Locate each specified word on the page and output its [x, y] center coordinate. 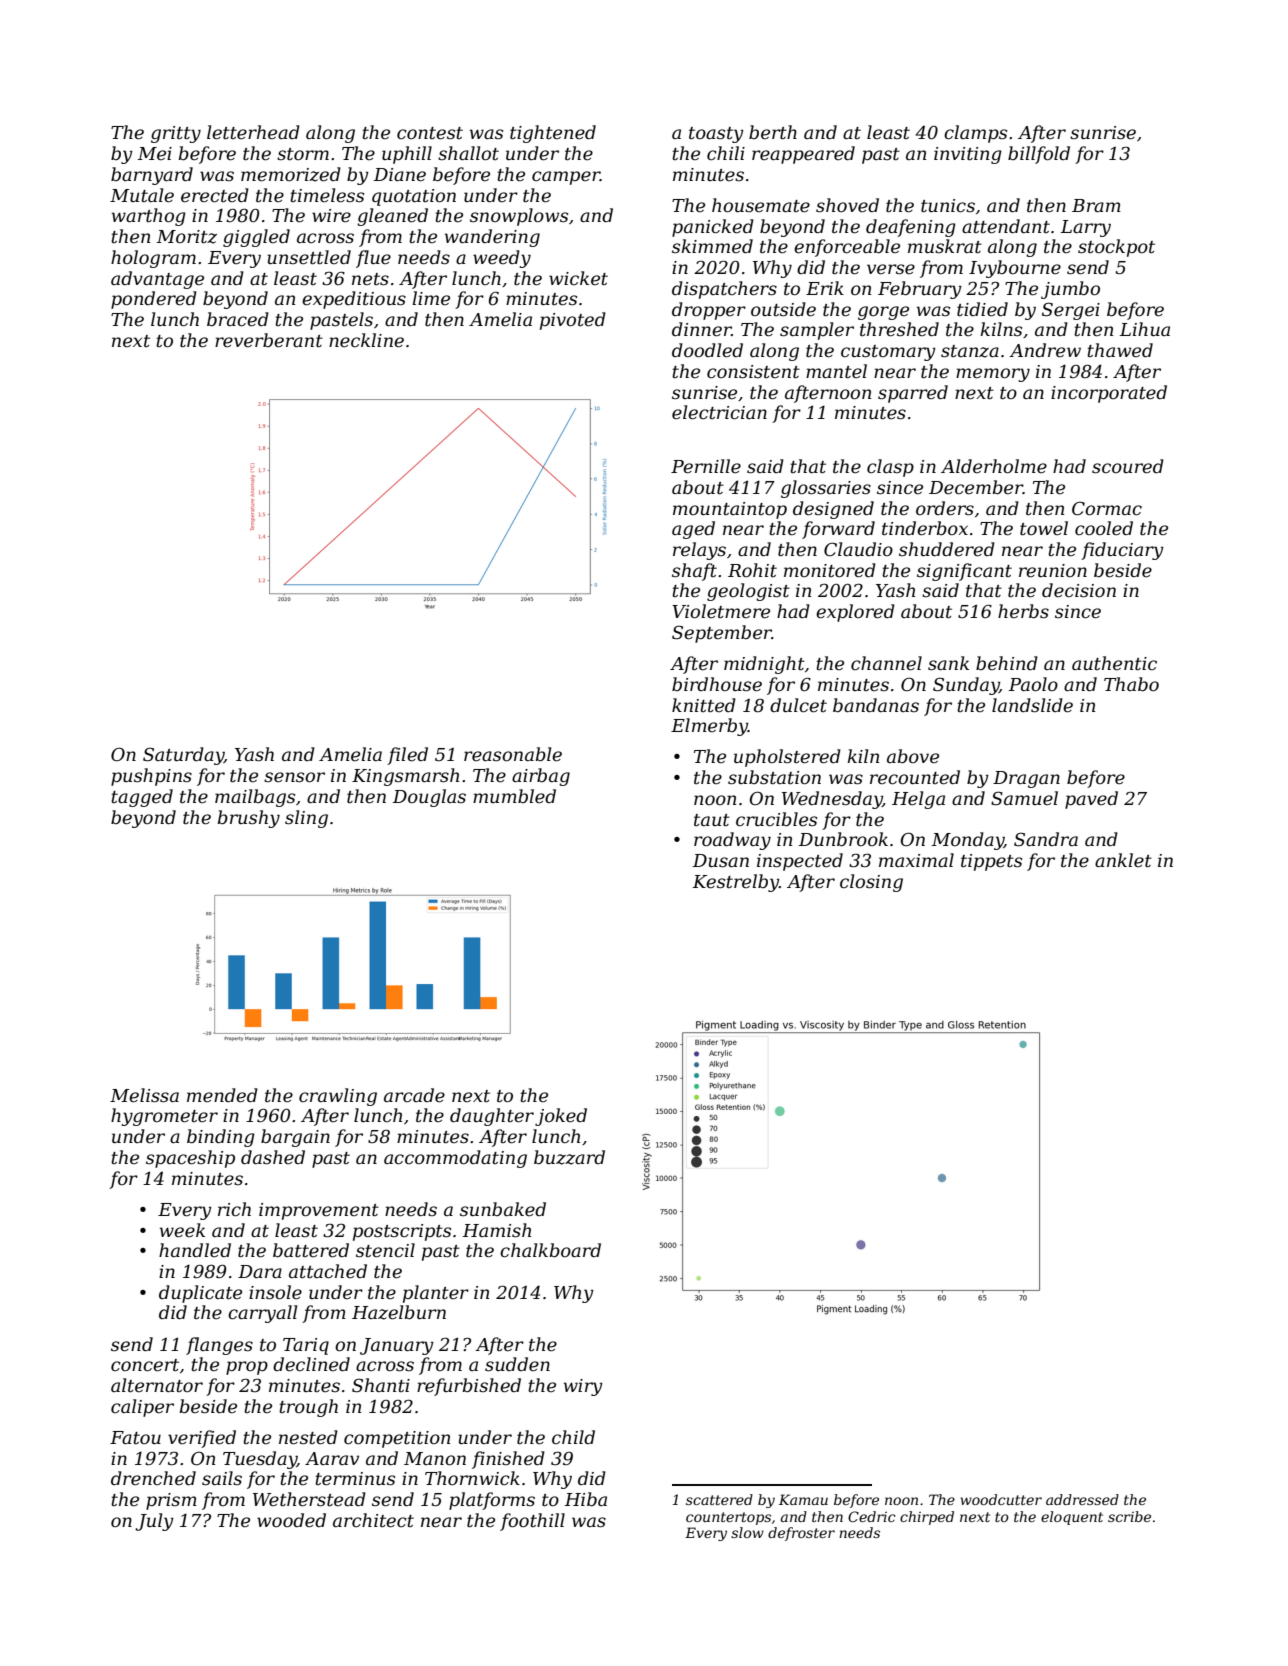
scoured [1128, 466]
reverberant [269, 340]
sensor [294, 777]
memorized [291, 174]
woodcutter [1001, 1499]
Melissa [144, 1095]
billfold [1039, 155]
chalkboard [550, 1250]
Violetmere [721, 611]
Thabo [1131, 684]
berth [773, 132]
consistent [753, 372]
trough [308, 1408]
